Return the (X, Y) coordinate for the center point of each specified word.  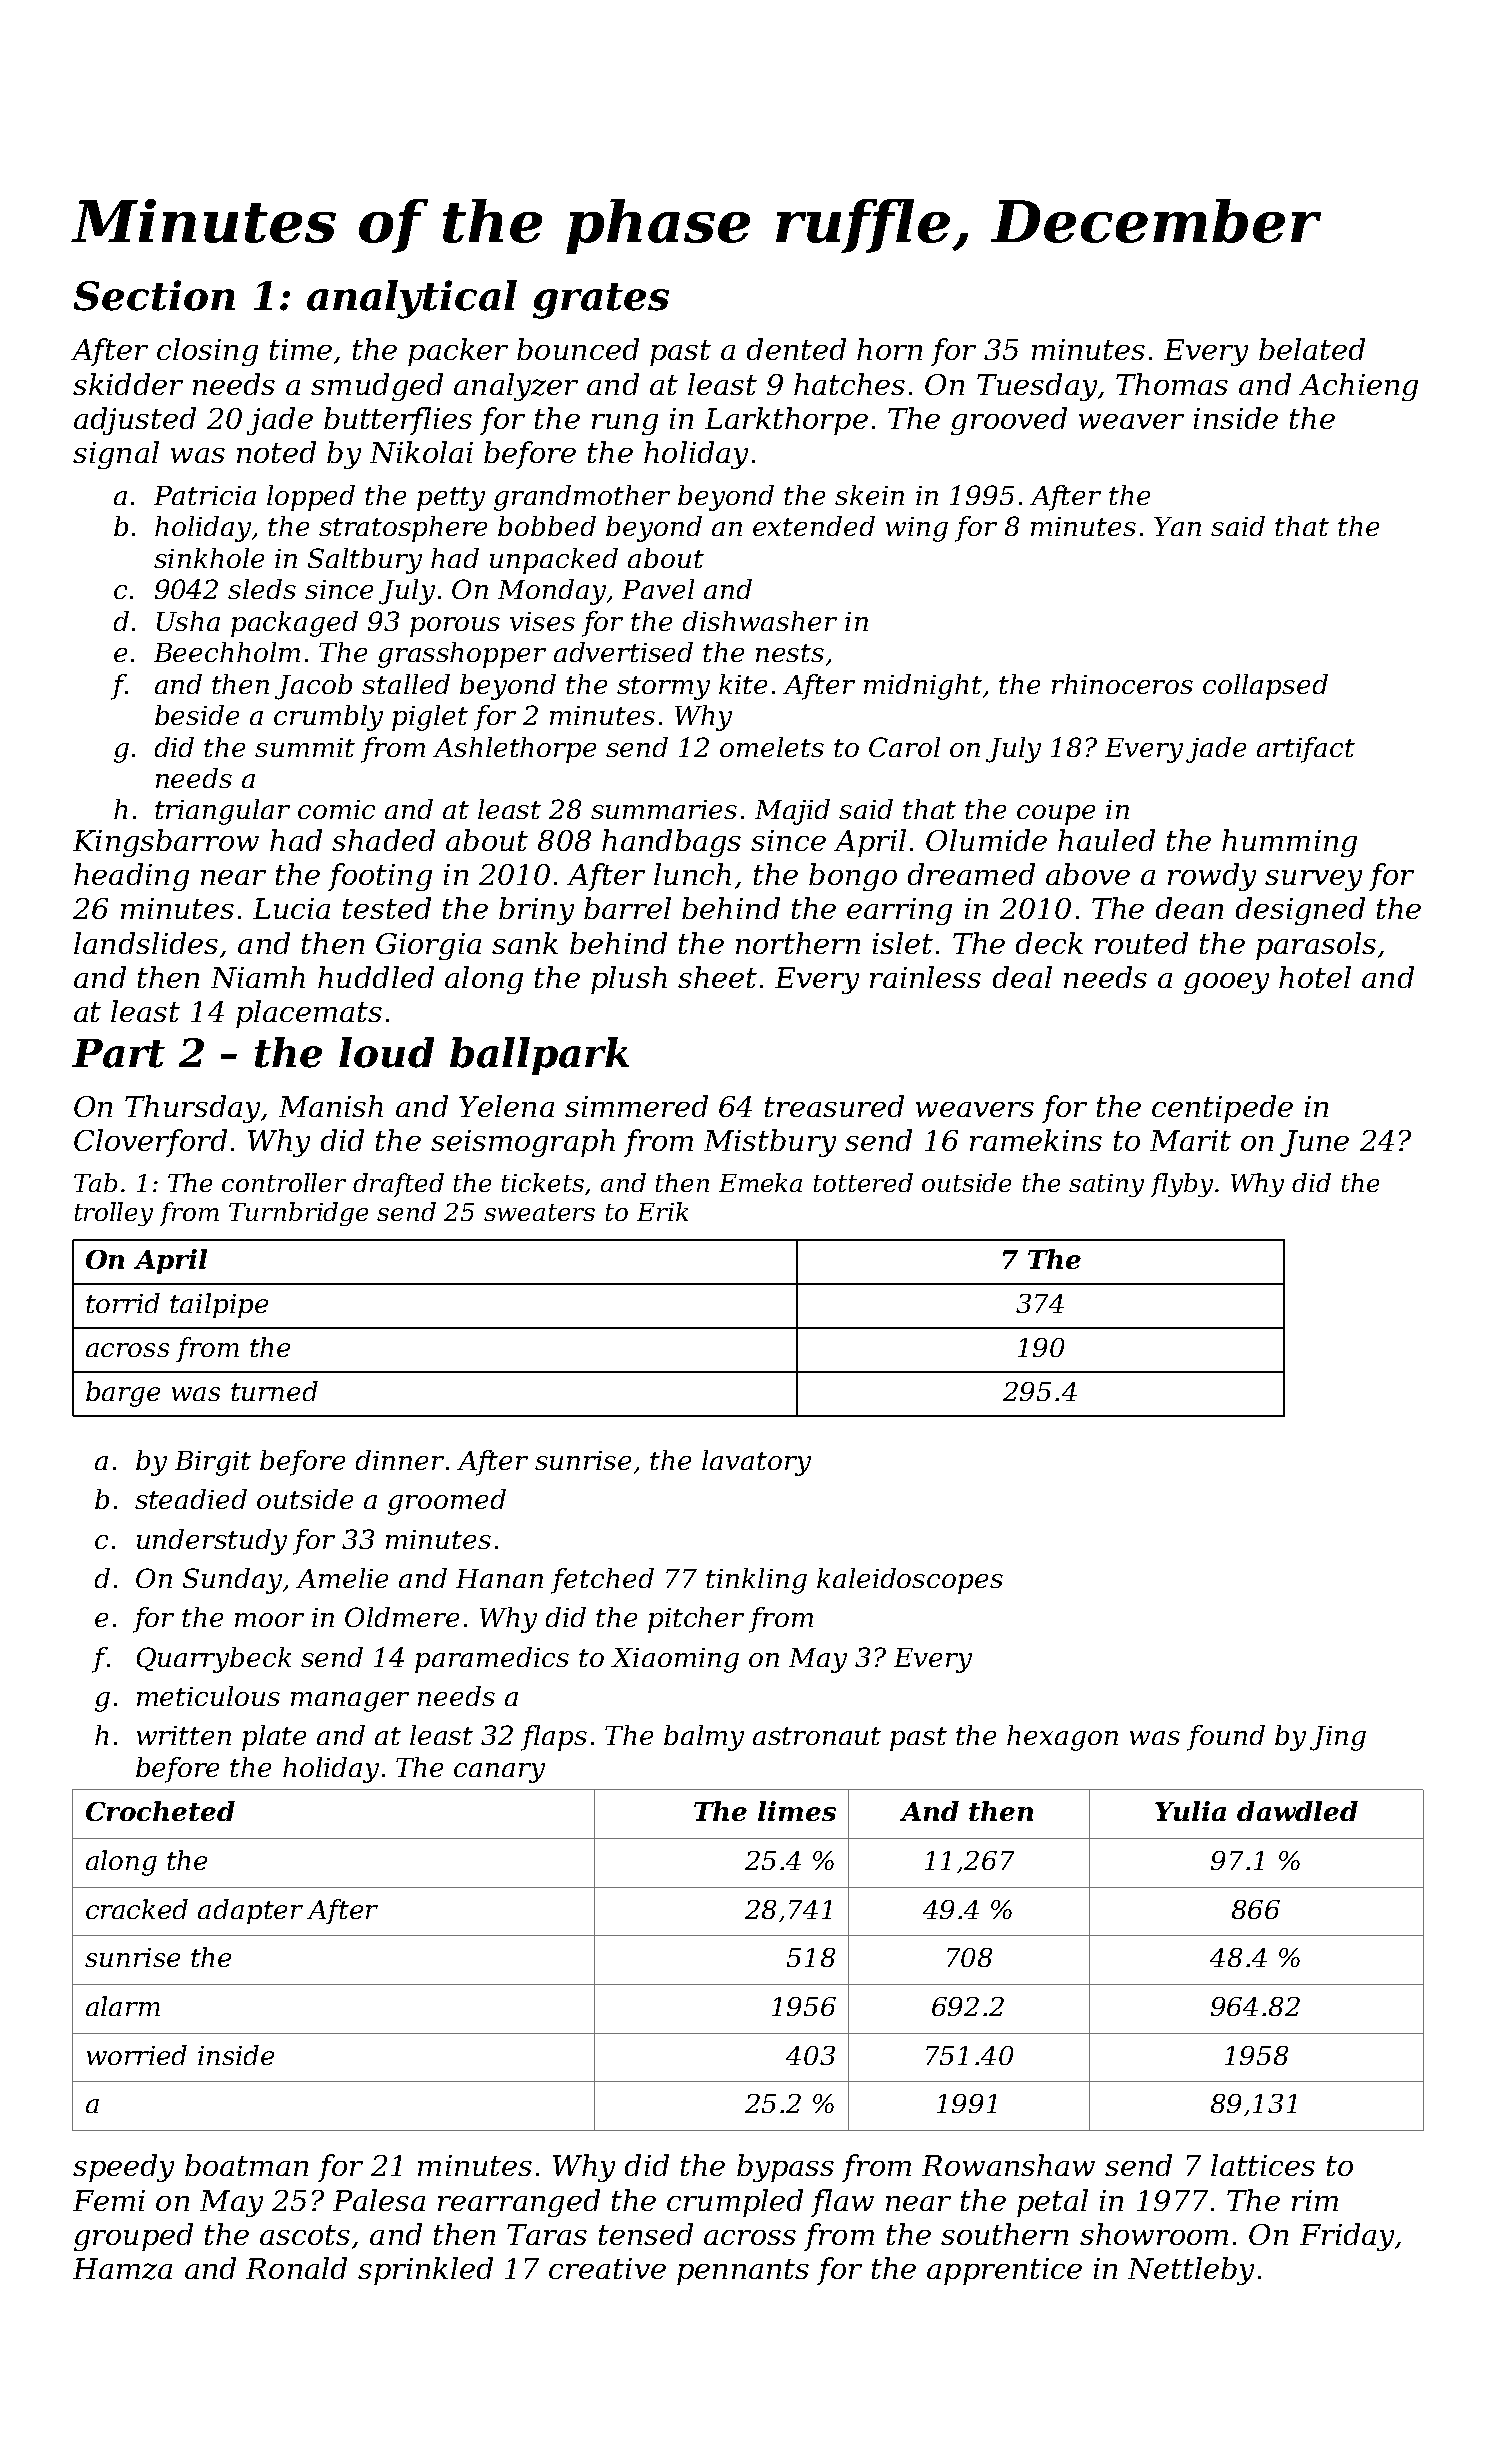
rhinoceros (1122, 684)
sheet (717, 977)
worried (137, 2055)
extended (814, 526)
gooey (1226, 983)
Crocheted (160, 1811)
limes (797, 1811)
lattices (1263, 2165)
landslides (146, 943)
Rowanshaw (1008, 2165)
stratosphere (403, 529)
